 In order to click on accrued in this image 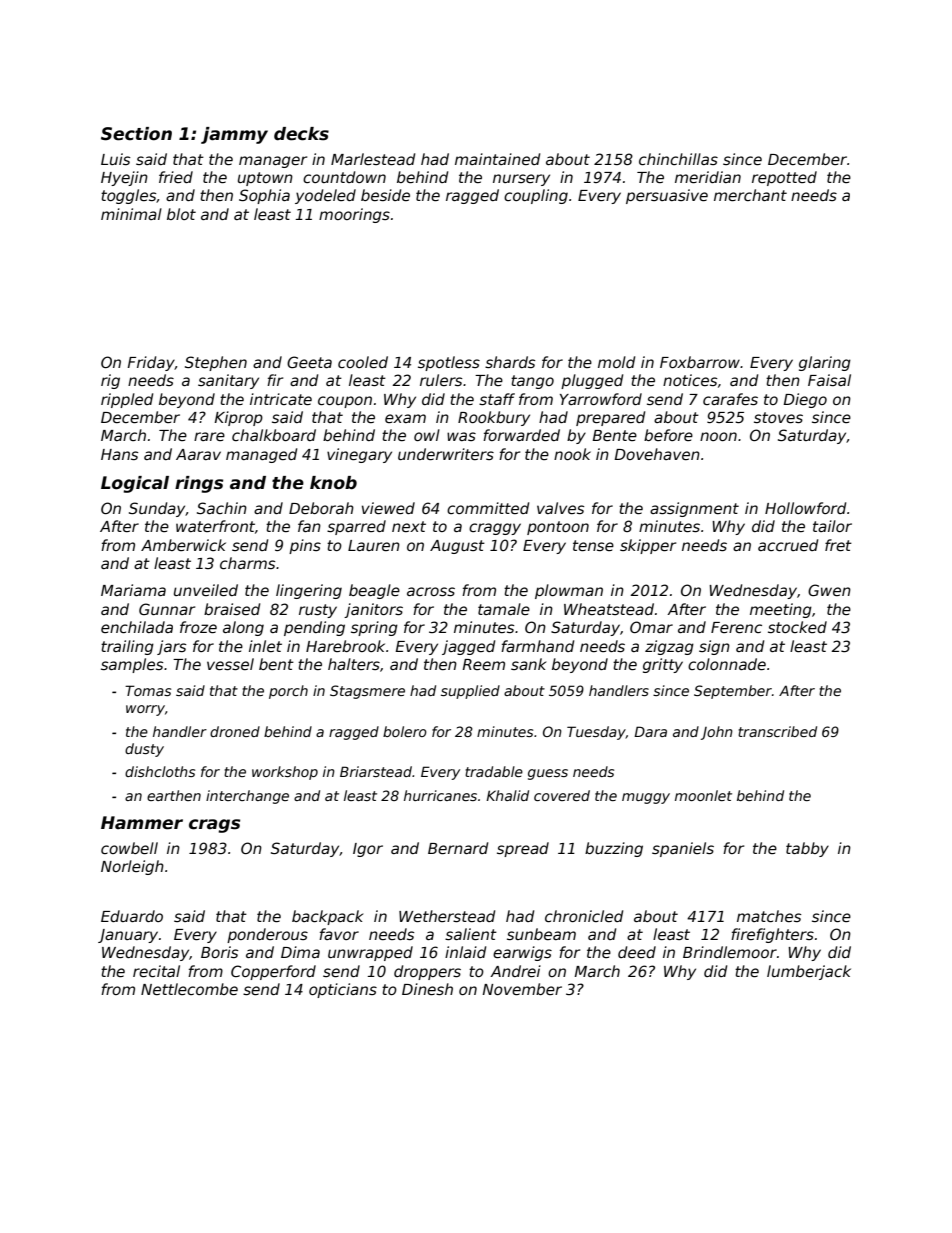, I will do `click(788, 545)`.
